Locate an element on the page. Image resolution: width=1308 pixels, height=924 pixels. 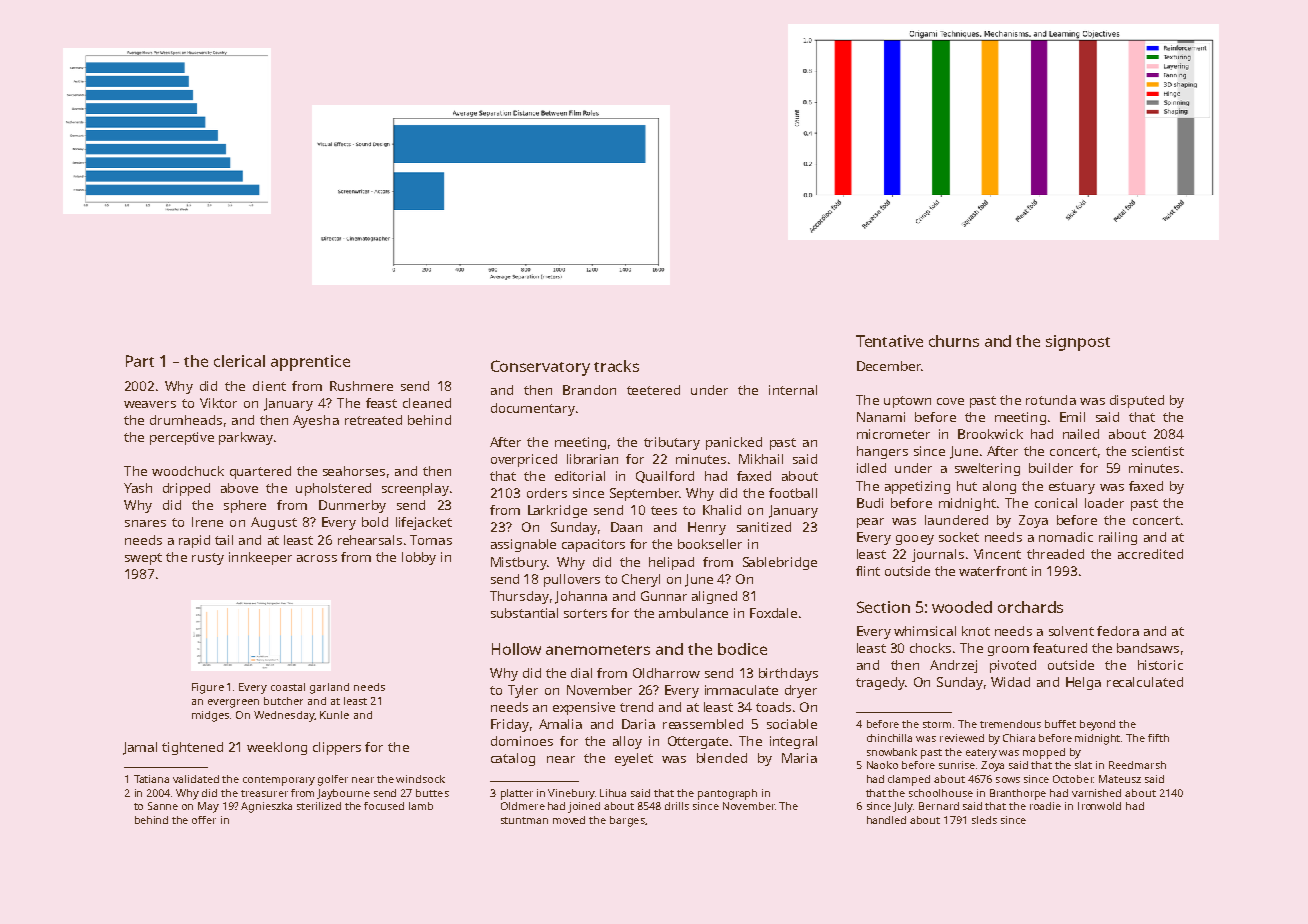
bodice is located at coordinates (742, 649).
